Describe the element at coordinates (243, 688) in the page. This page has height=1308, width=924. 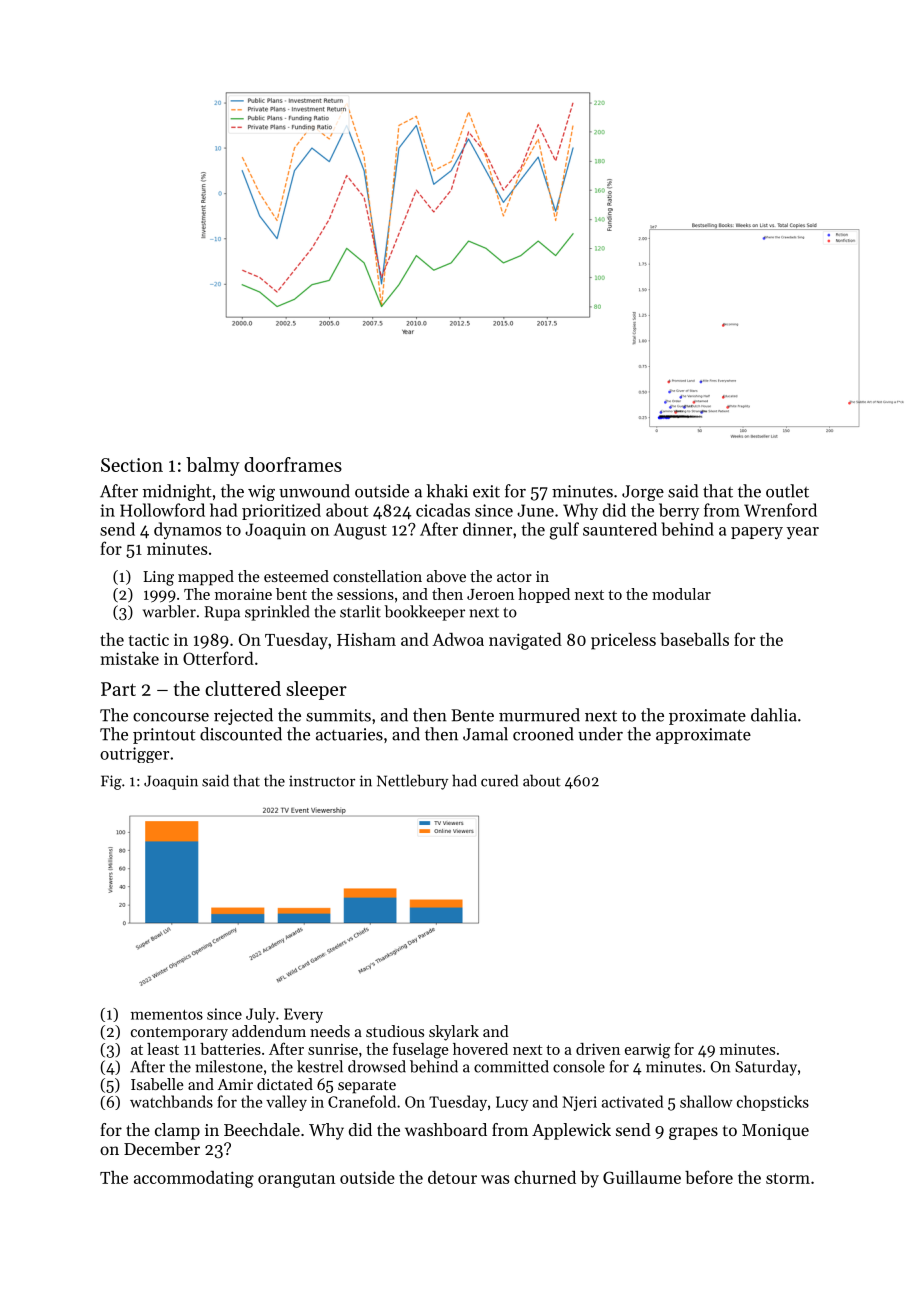
I see `cluttered` at that location.
